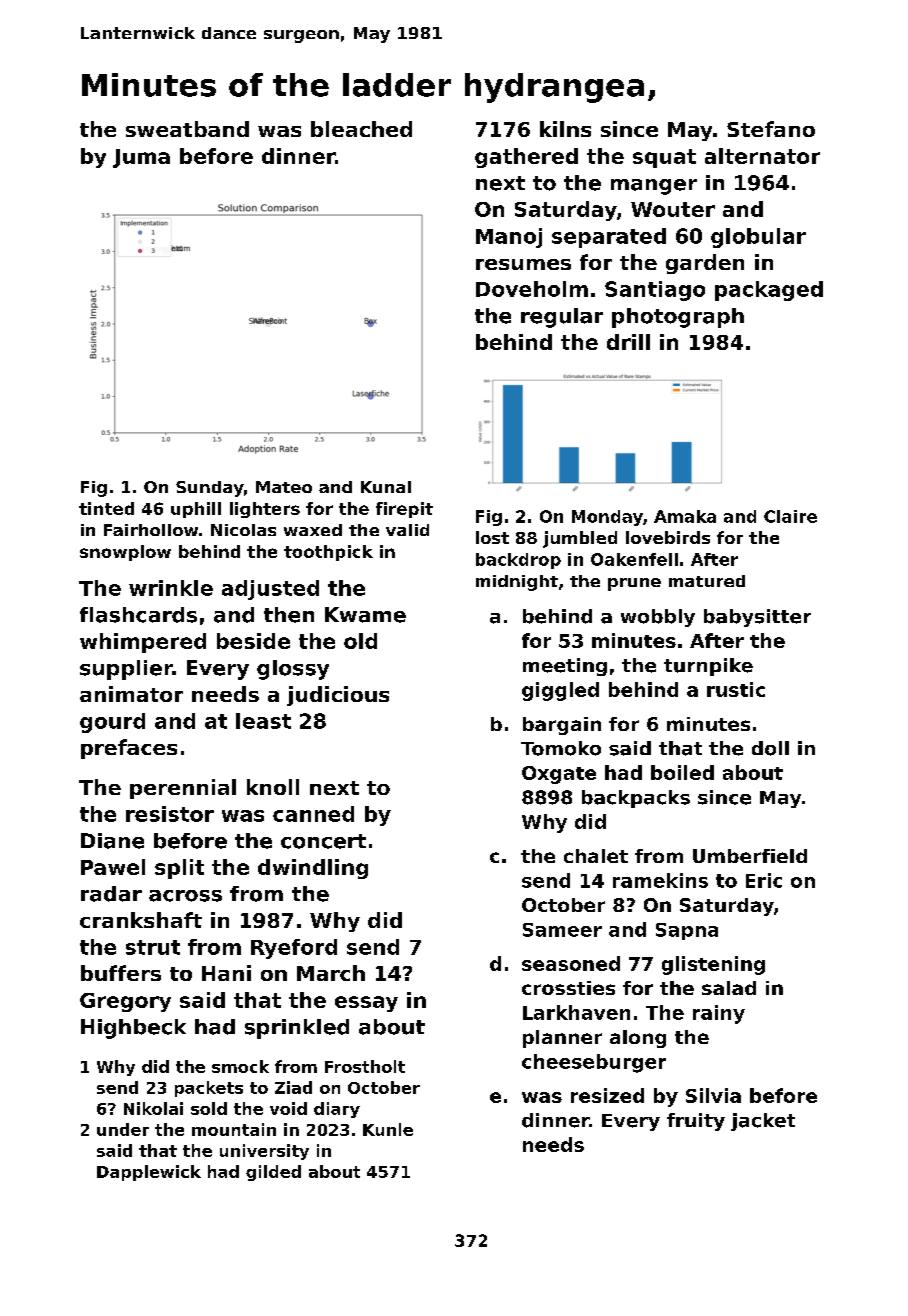  I want to click on gilded, so click(273, 1173).
